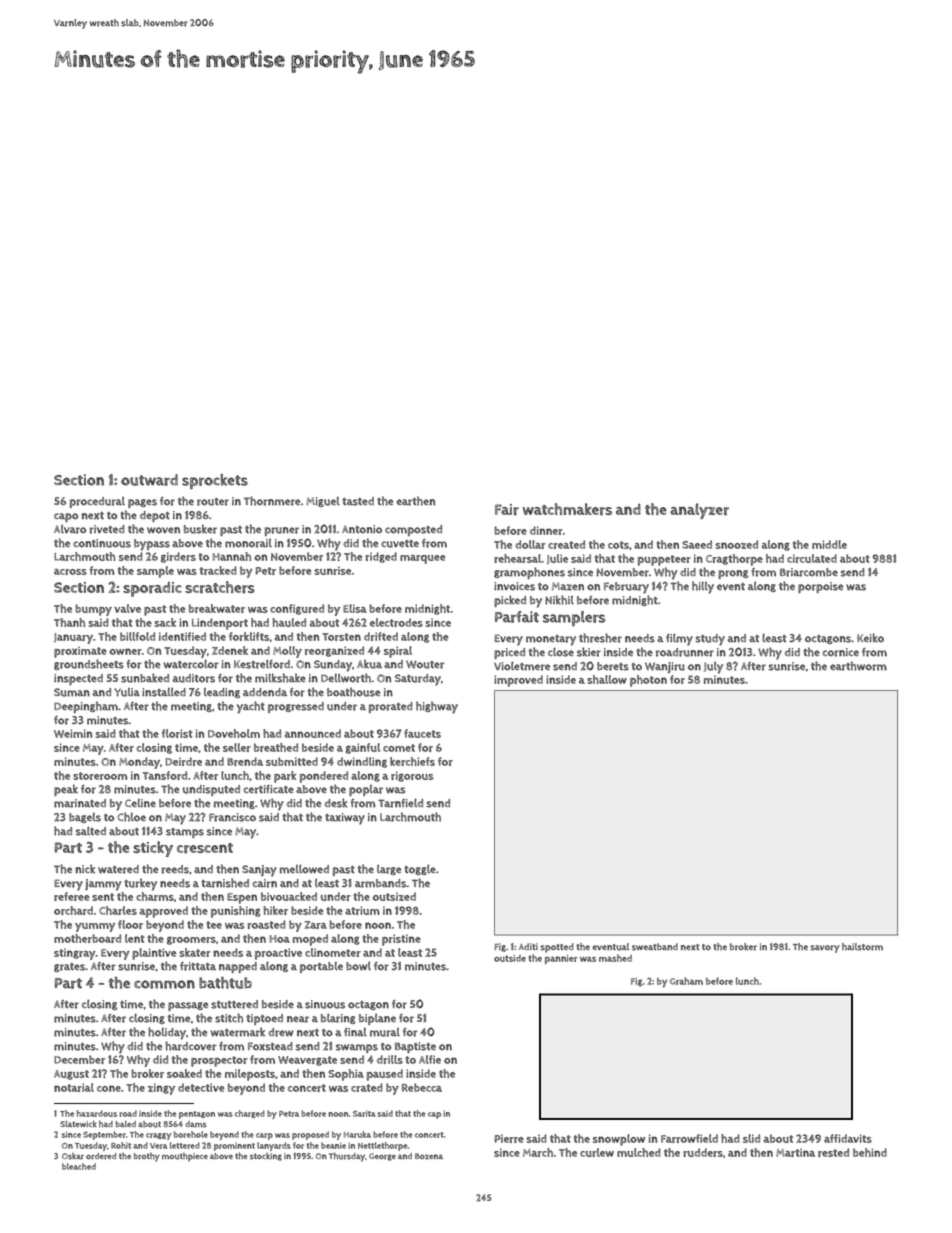 The image size is (952, 1233). Describe the element at coordinates (825, 949) in the screenshot. I see `savory` at that location.
